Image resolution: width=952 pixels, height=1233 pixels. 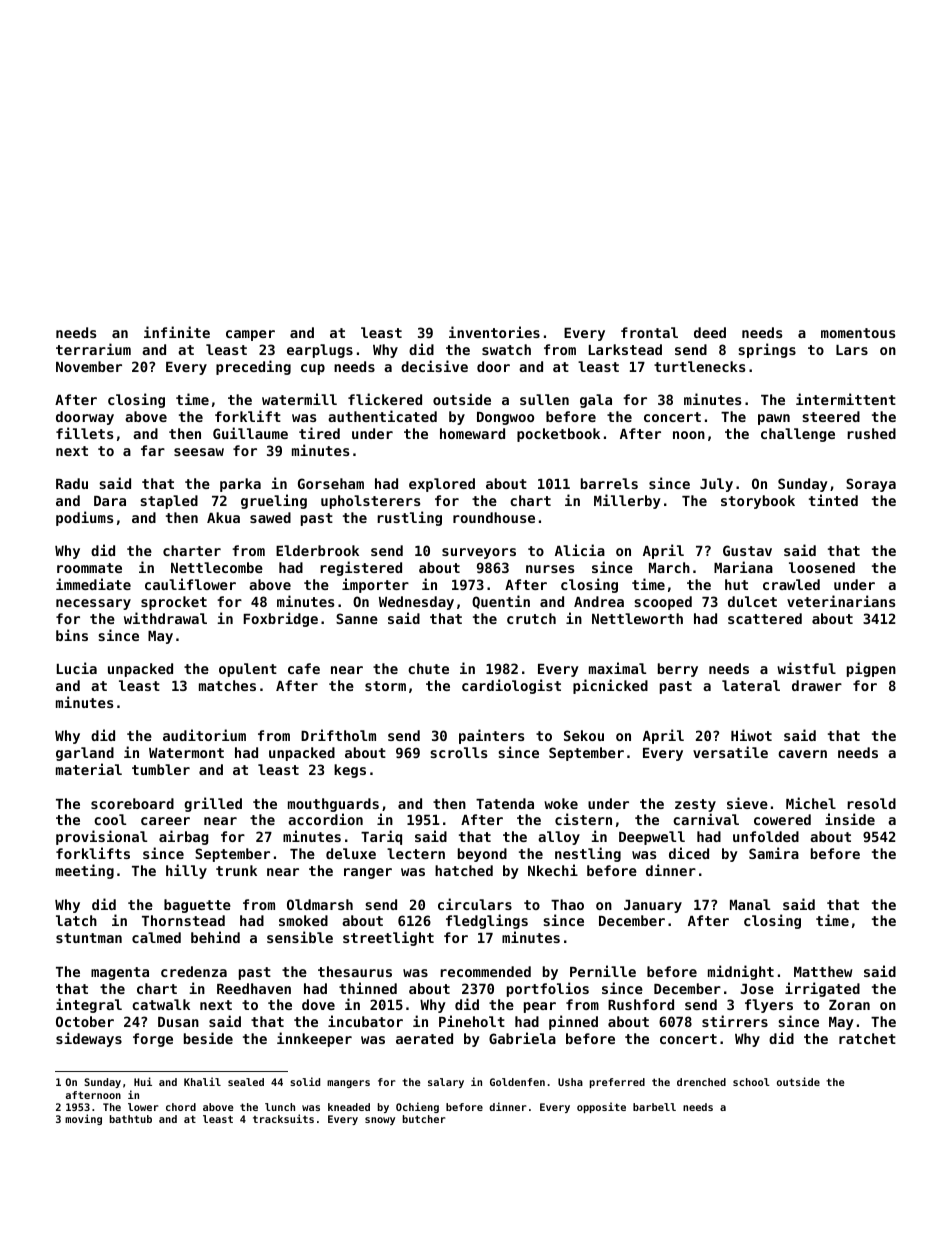 I want to click on necessary, so click(x=93, y=604).
